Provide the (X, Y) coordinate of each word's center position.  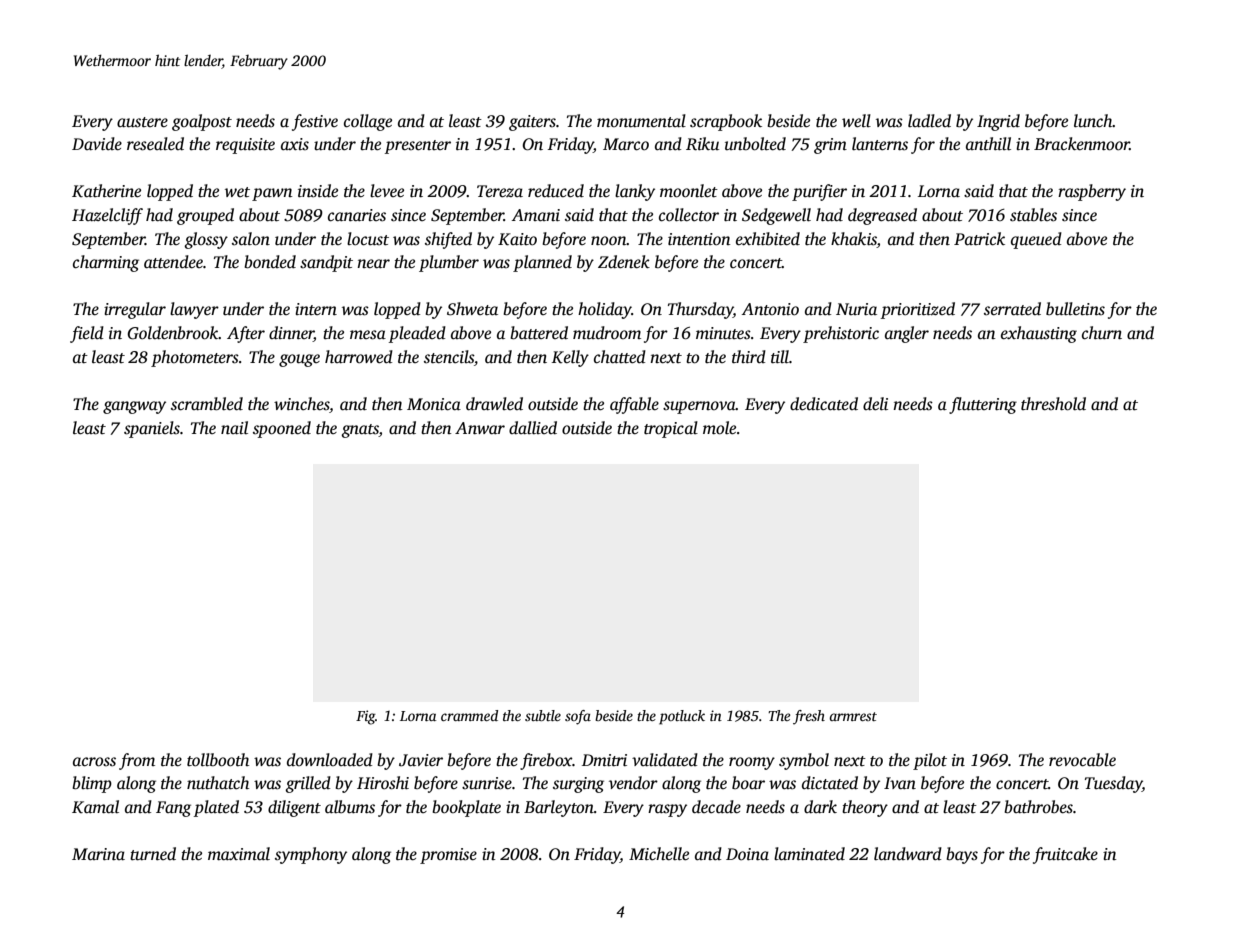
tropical (671, 429)
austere (142, 122)
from (137, 761)
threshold (1053, 404)
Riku (702, 144)
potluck (682, 717)
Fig (365, 717)
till (780, 357)
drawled (494, 404)
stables (1033, 215)
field (87, 334)
